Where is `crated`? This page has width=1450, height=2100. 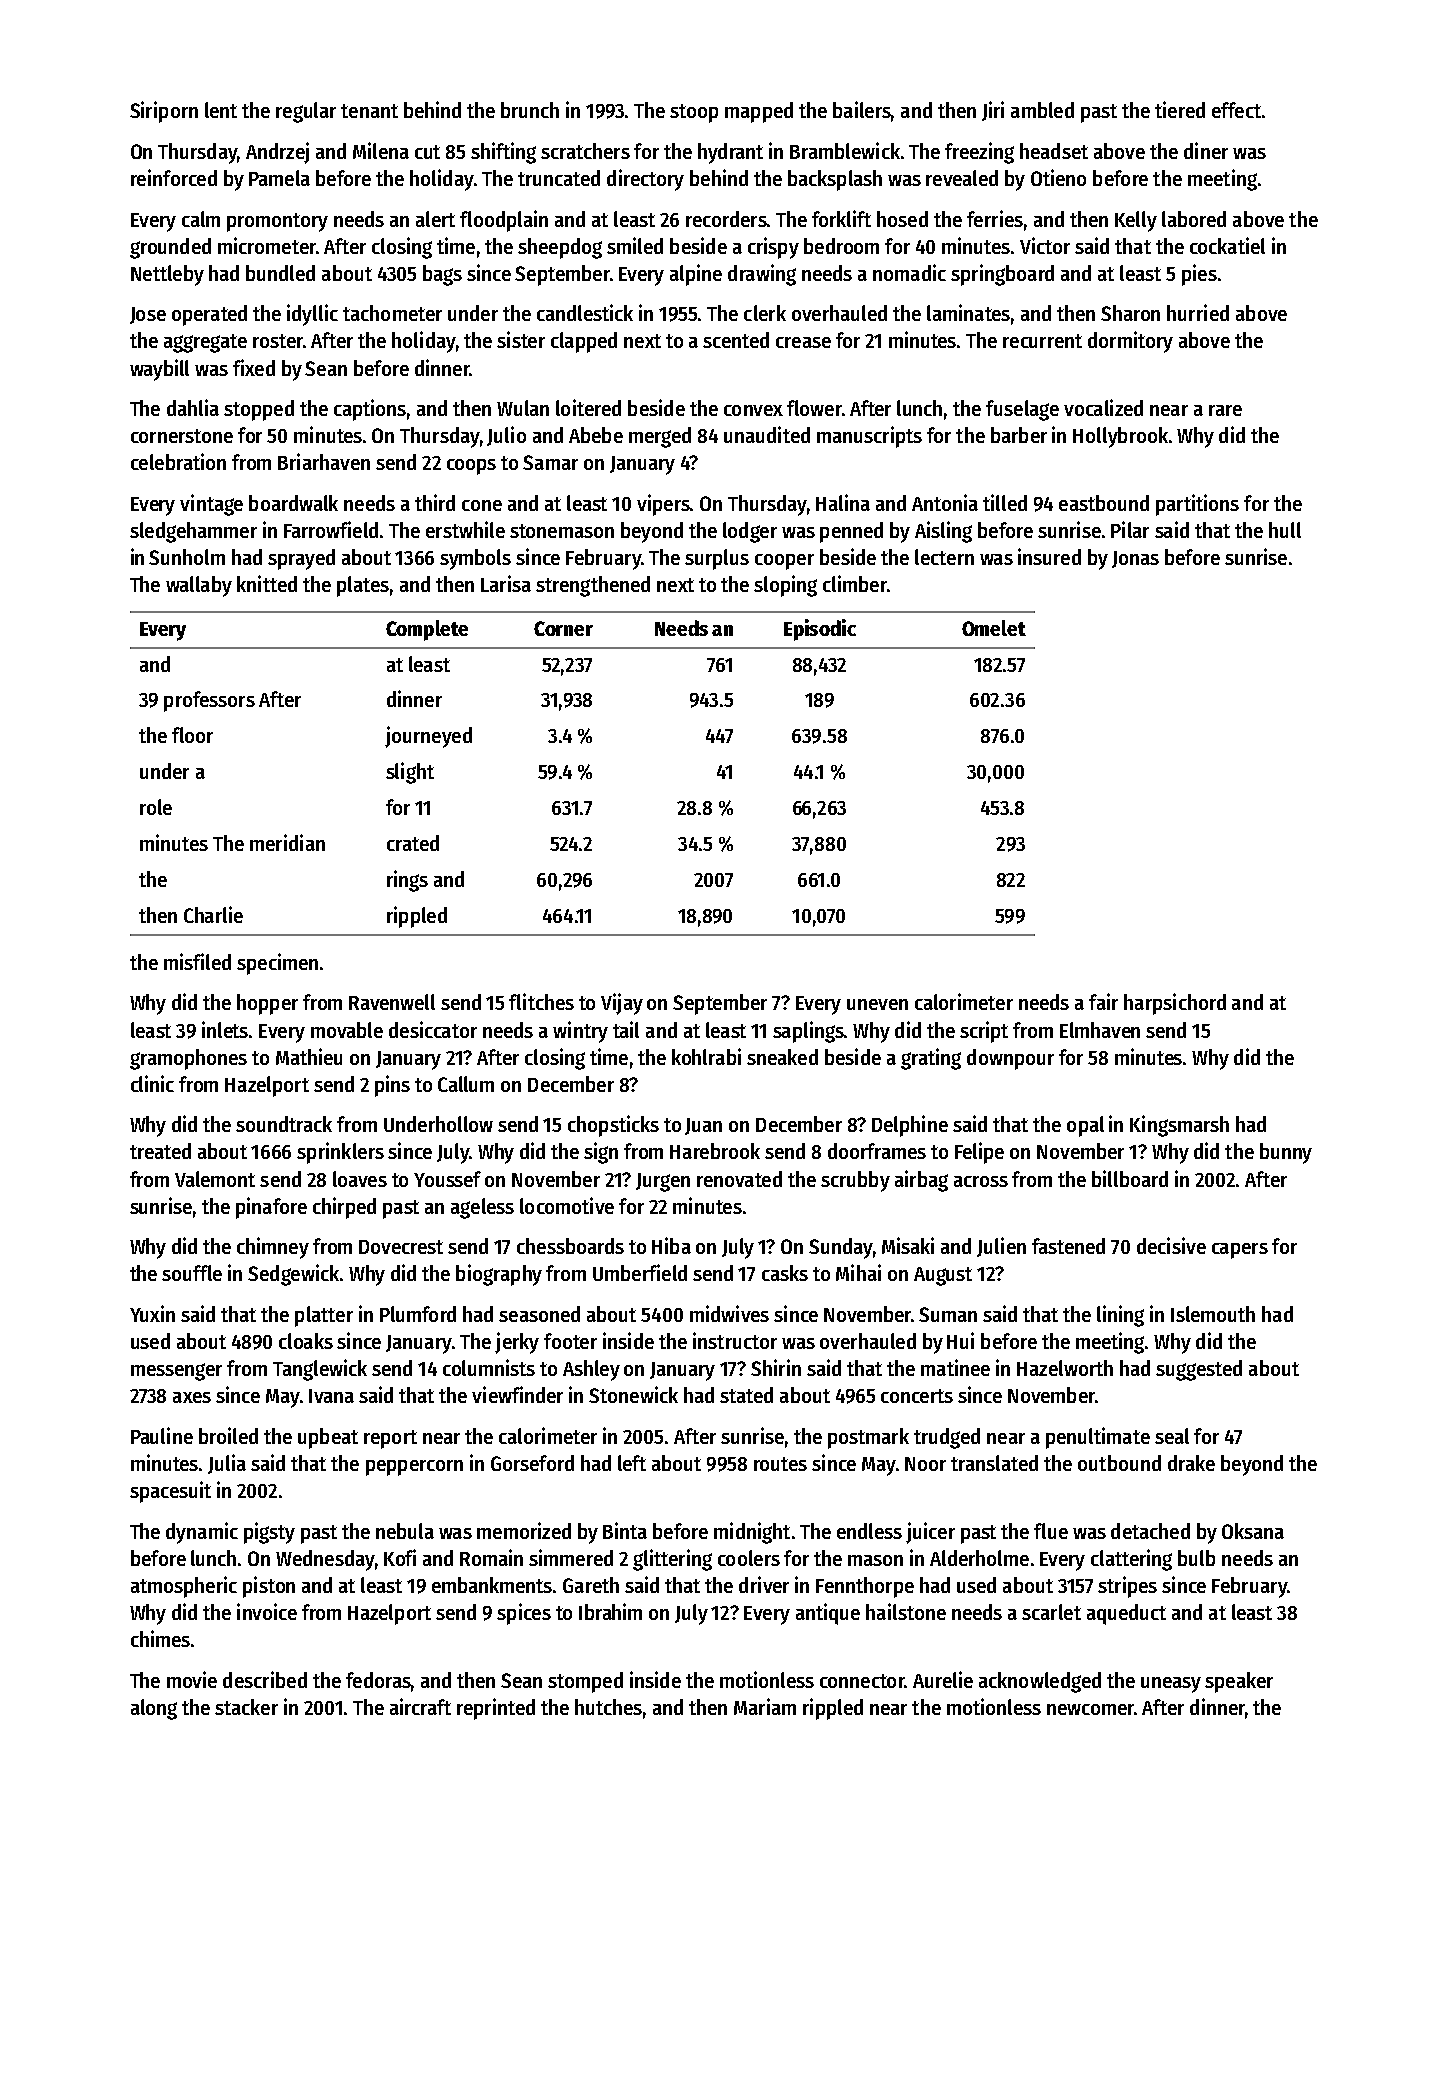
crated is located at coordinates (413, 843).
